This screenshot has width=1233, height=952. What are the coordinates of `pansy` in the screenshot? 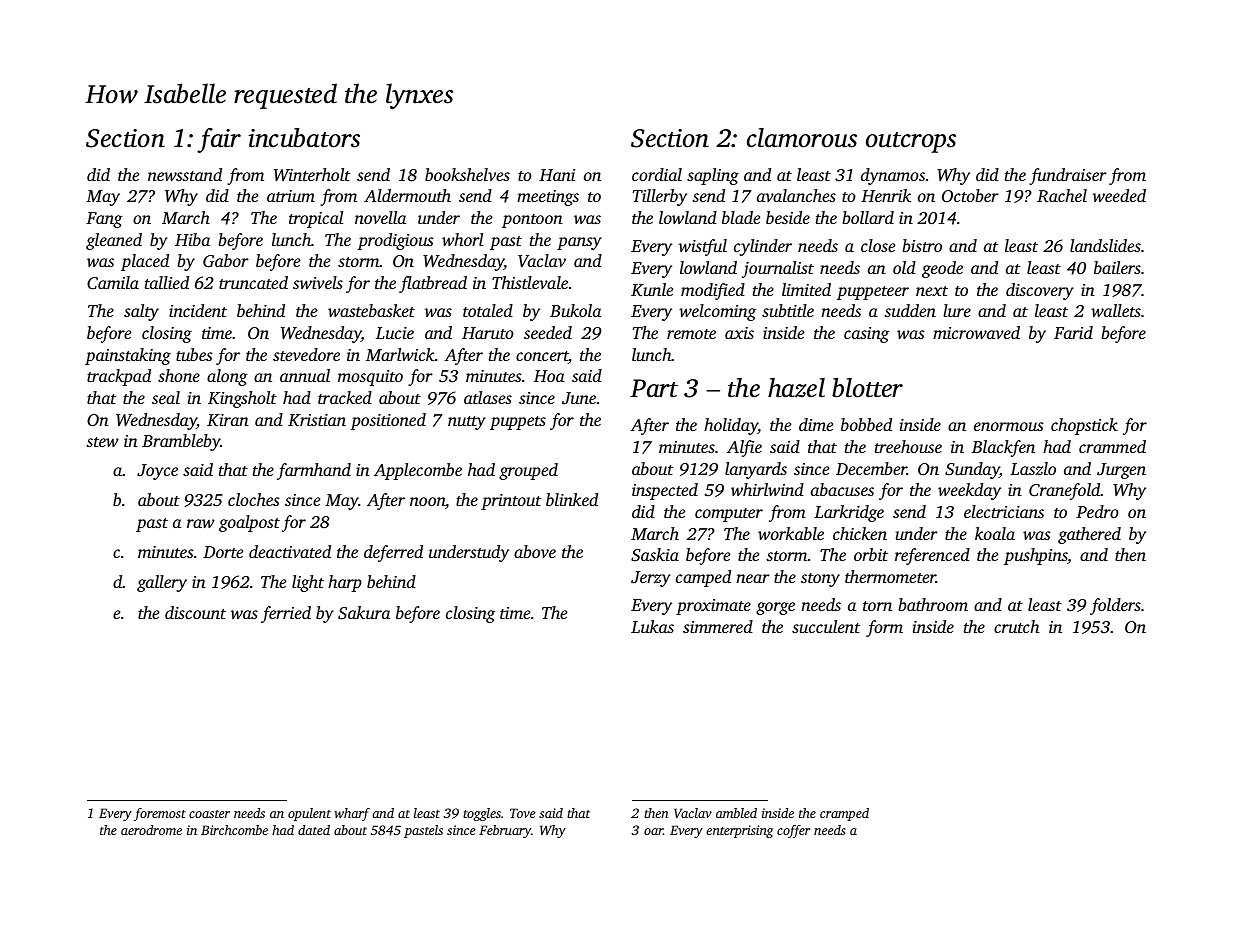 It's located at (579, 243).
